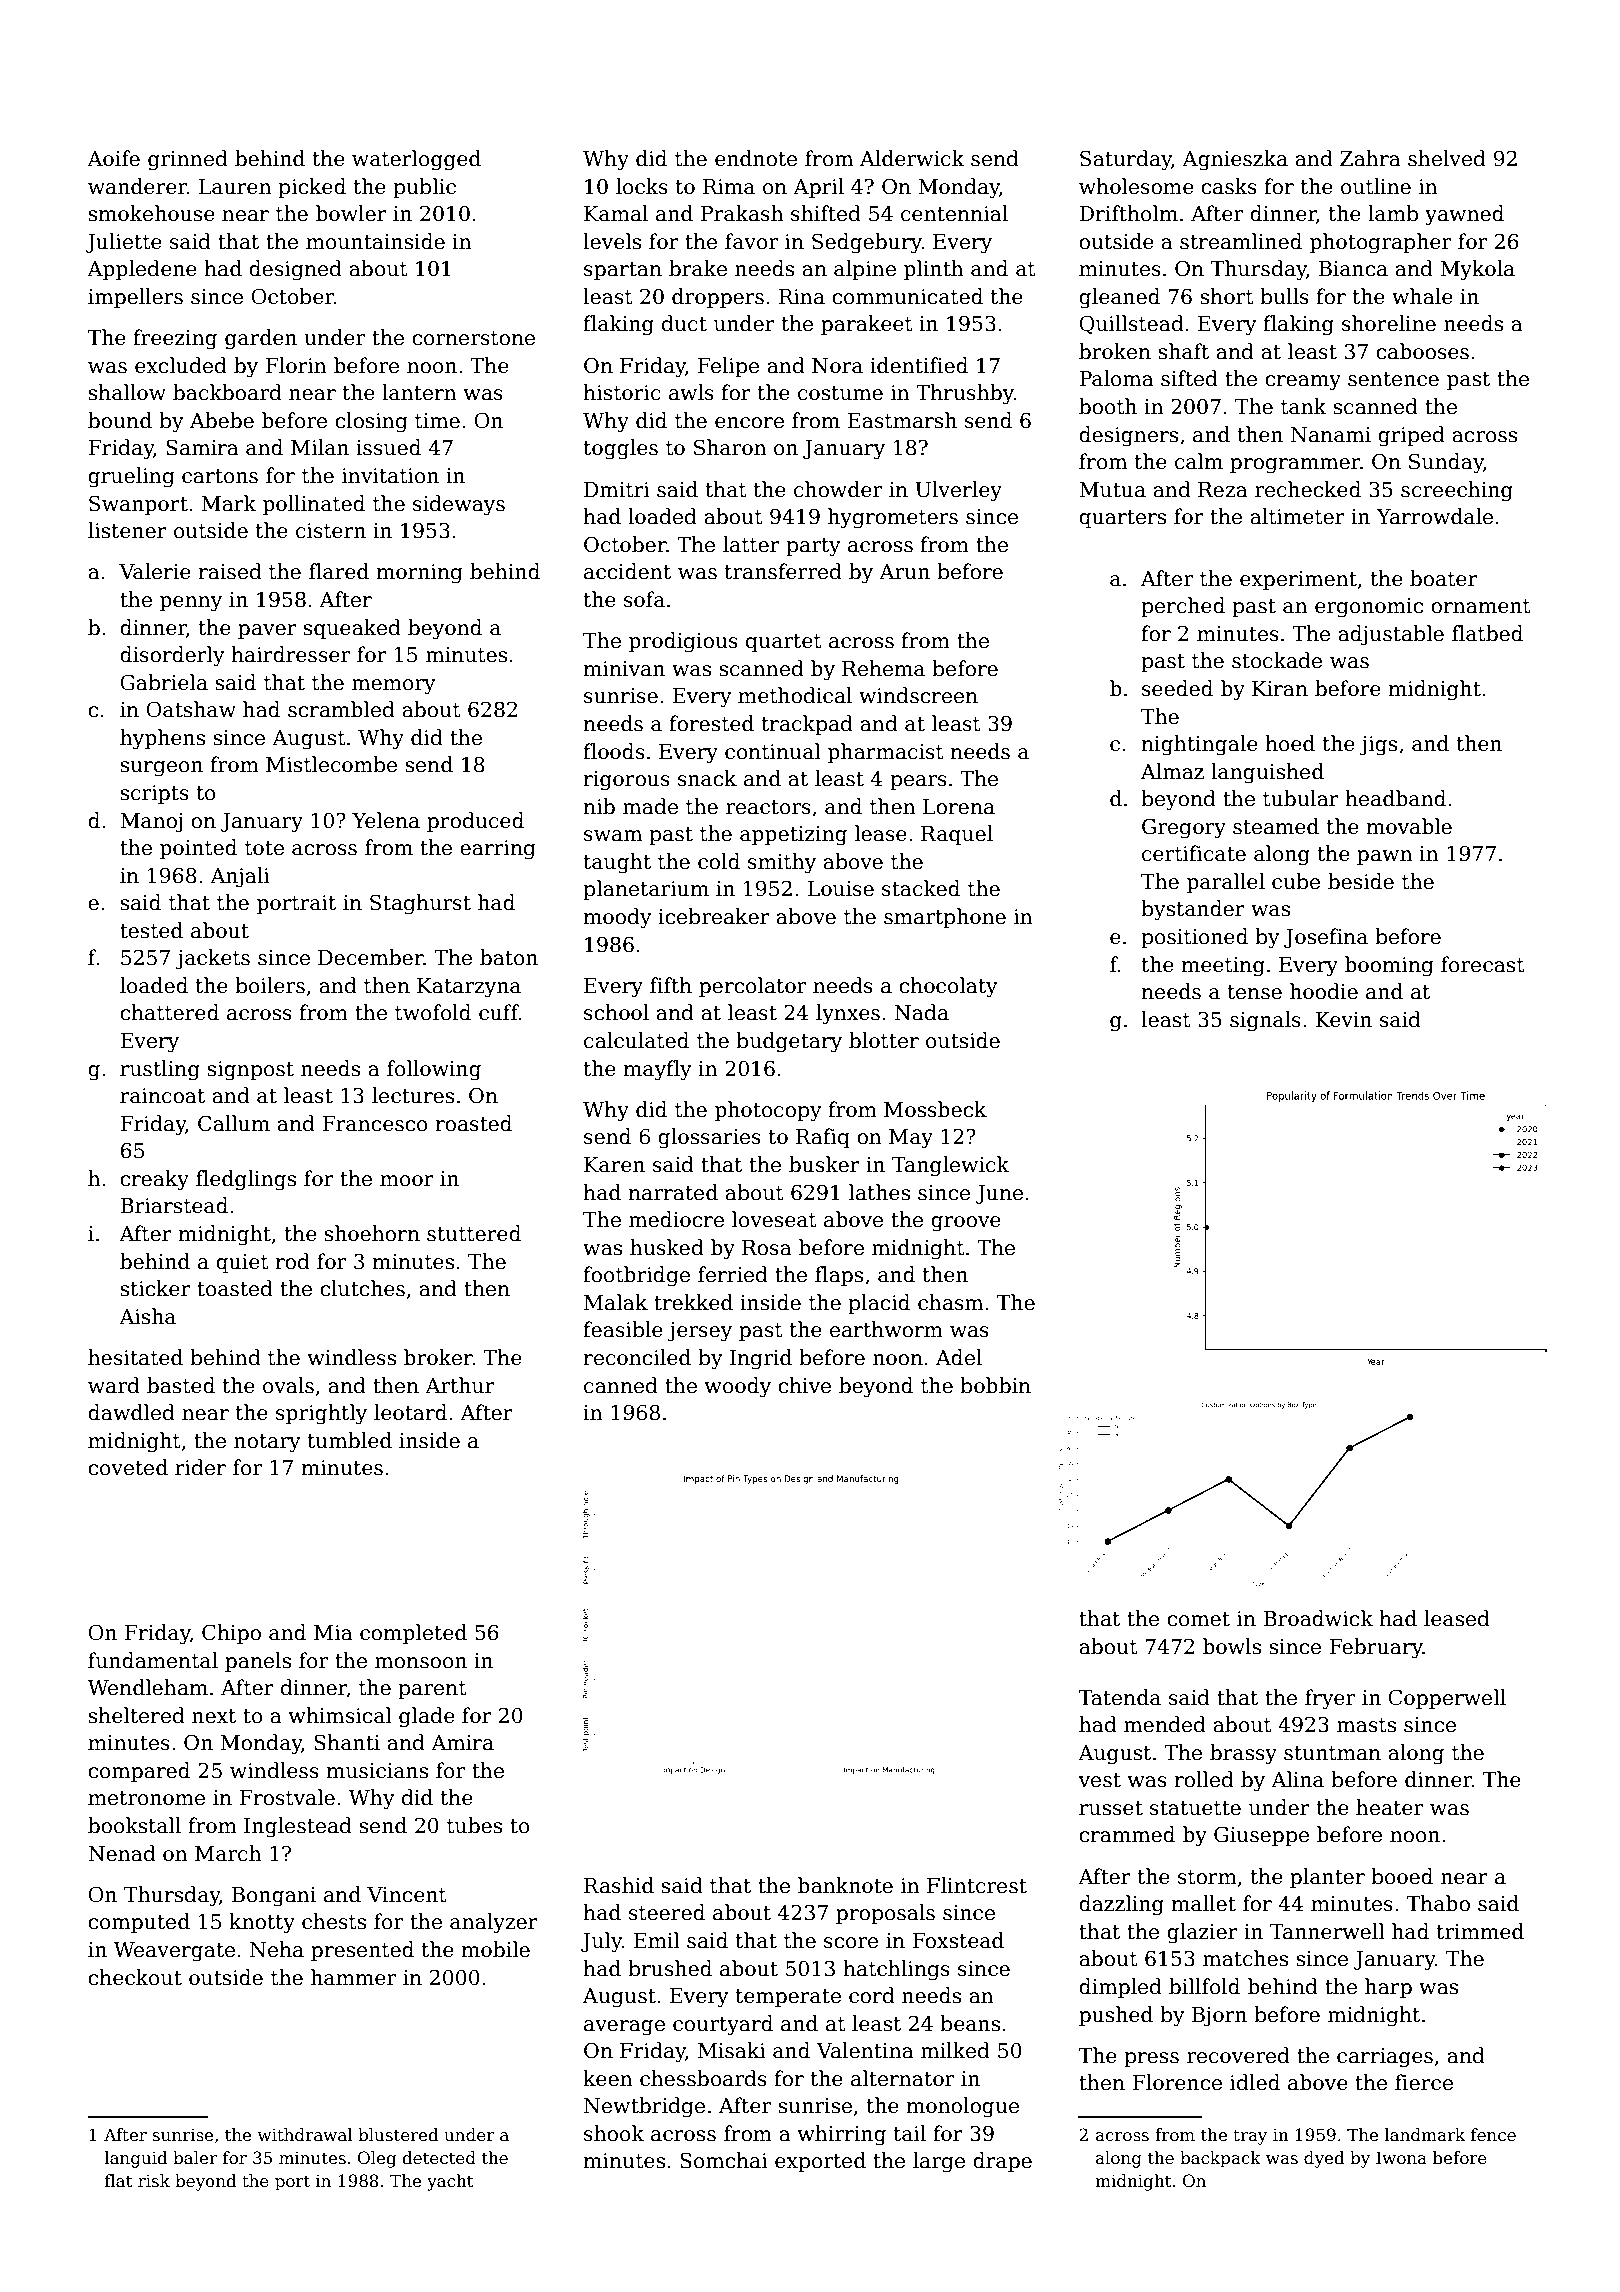 This screenshot has height=2292, width=1620. I want to click on raincoat, so click(162, 1096).
